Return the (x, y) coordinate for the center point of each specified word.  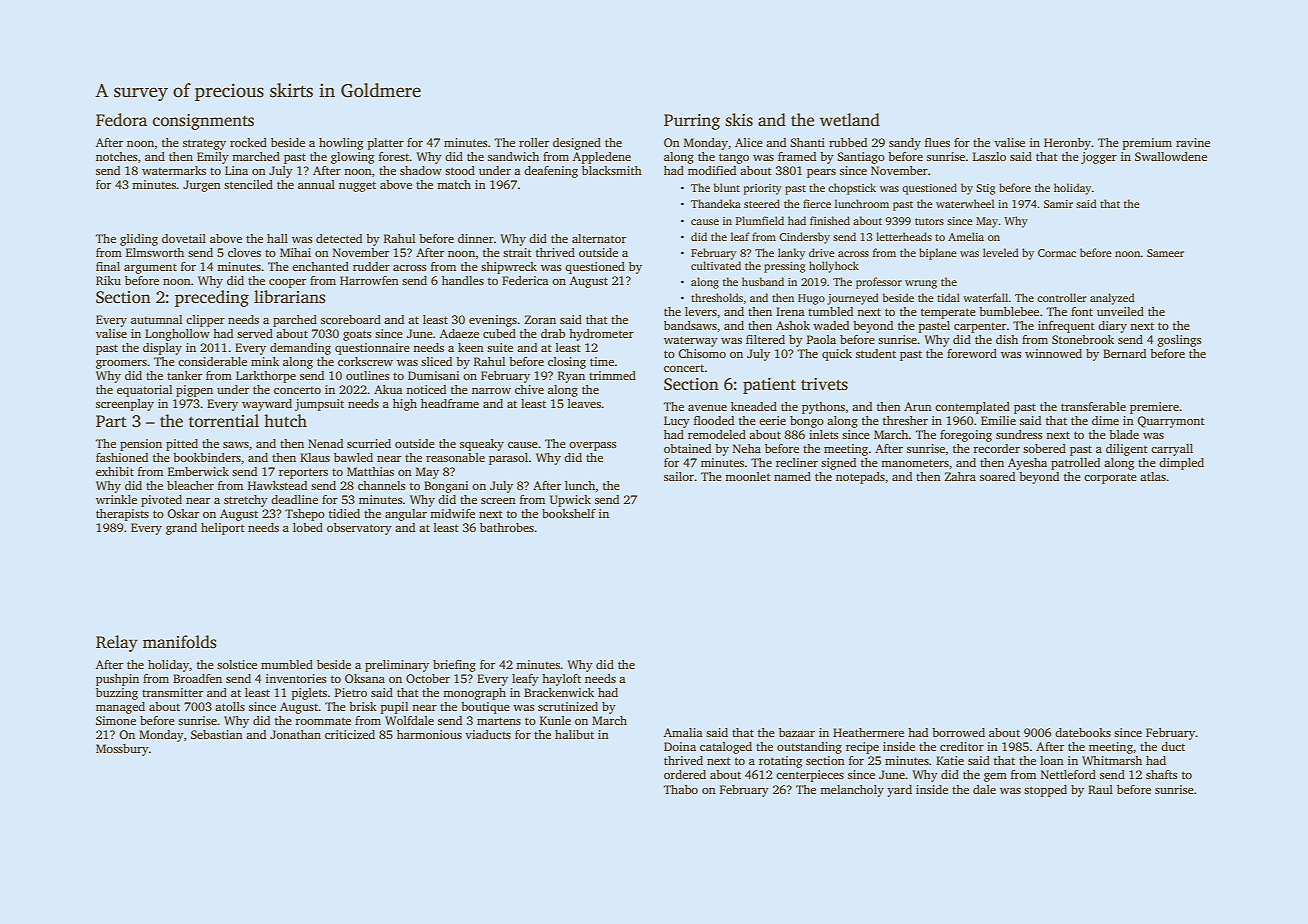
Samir (1058, 204)
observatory (359, 529)
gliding (139, 240)
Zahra (960, 476)
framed (797, 156)
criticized (350, 734)
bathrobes (507, 527)
